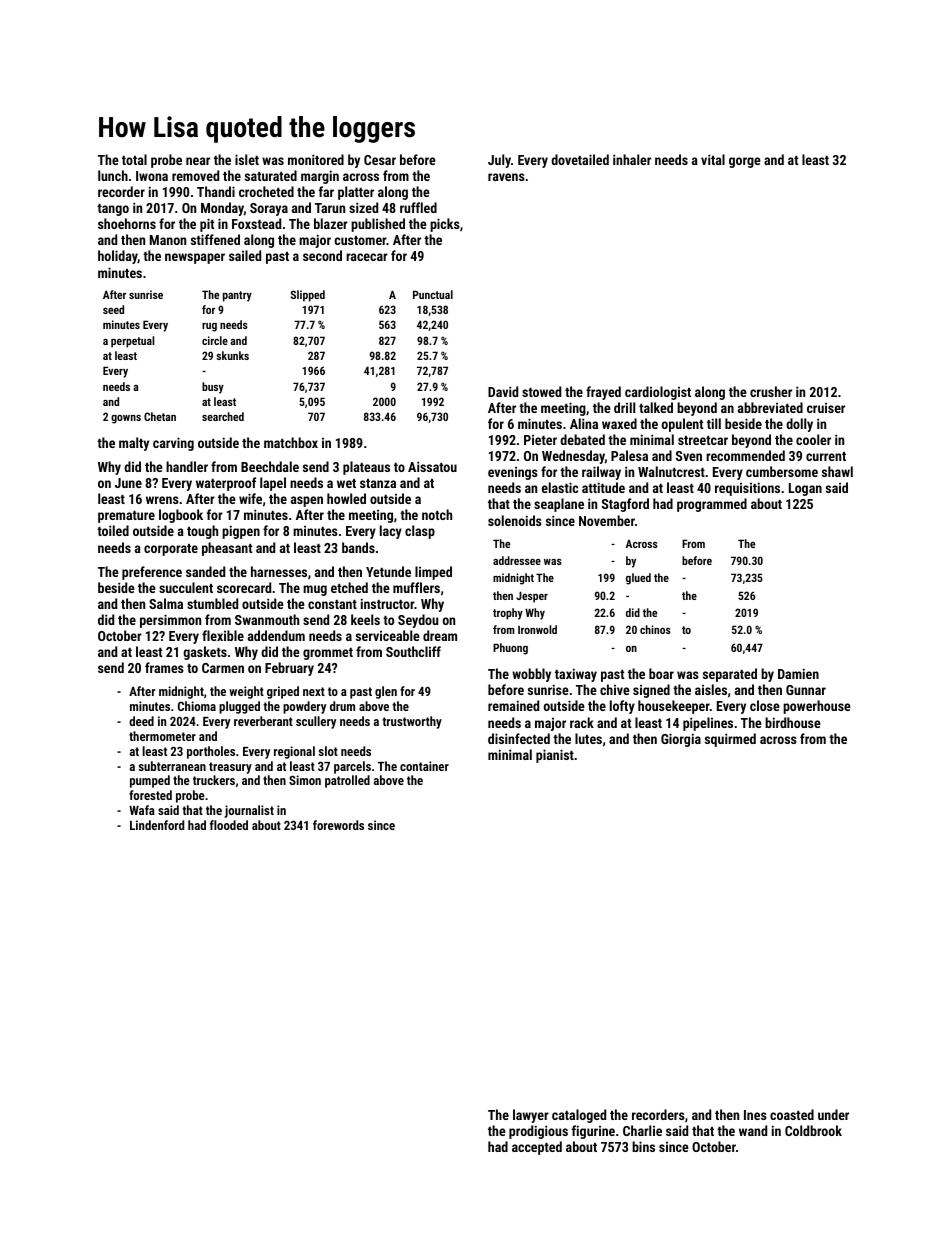 The image size is (952, 1233). Describe the element at coordinates (113, 309) in the screenshot. I see `seed` at that location.
